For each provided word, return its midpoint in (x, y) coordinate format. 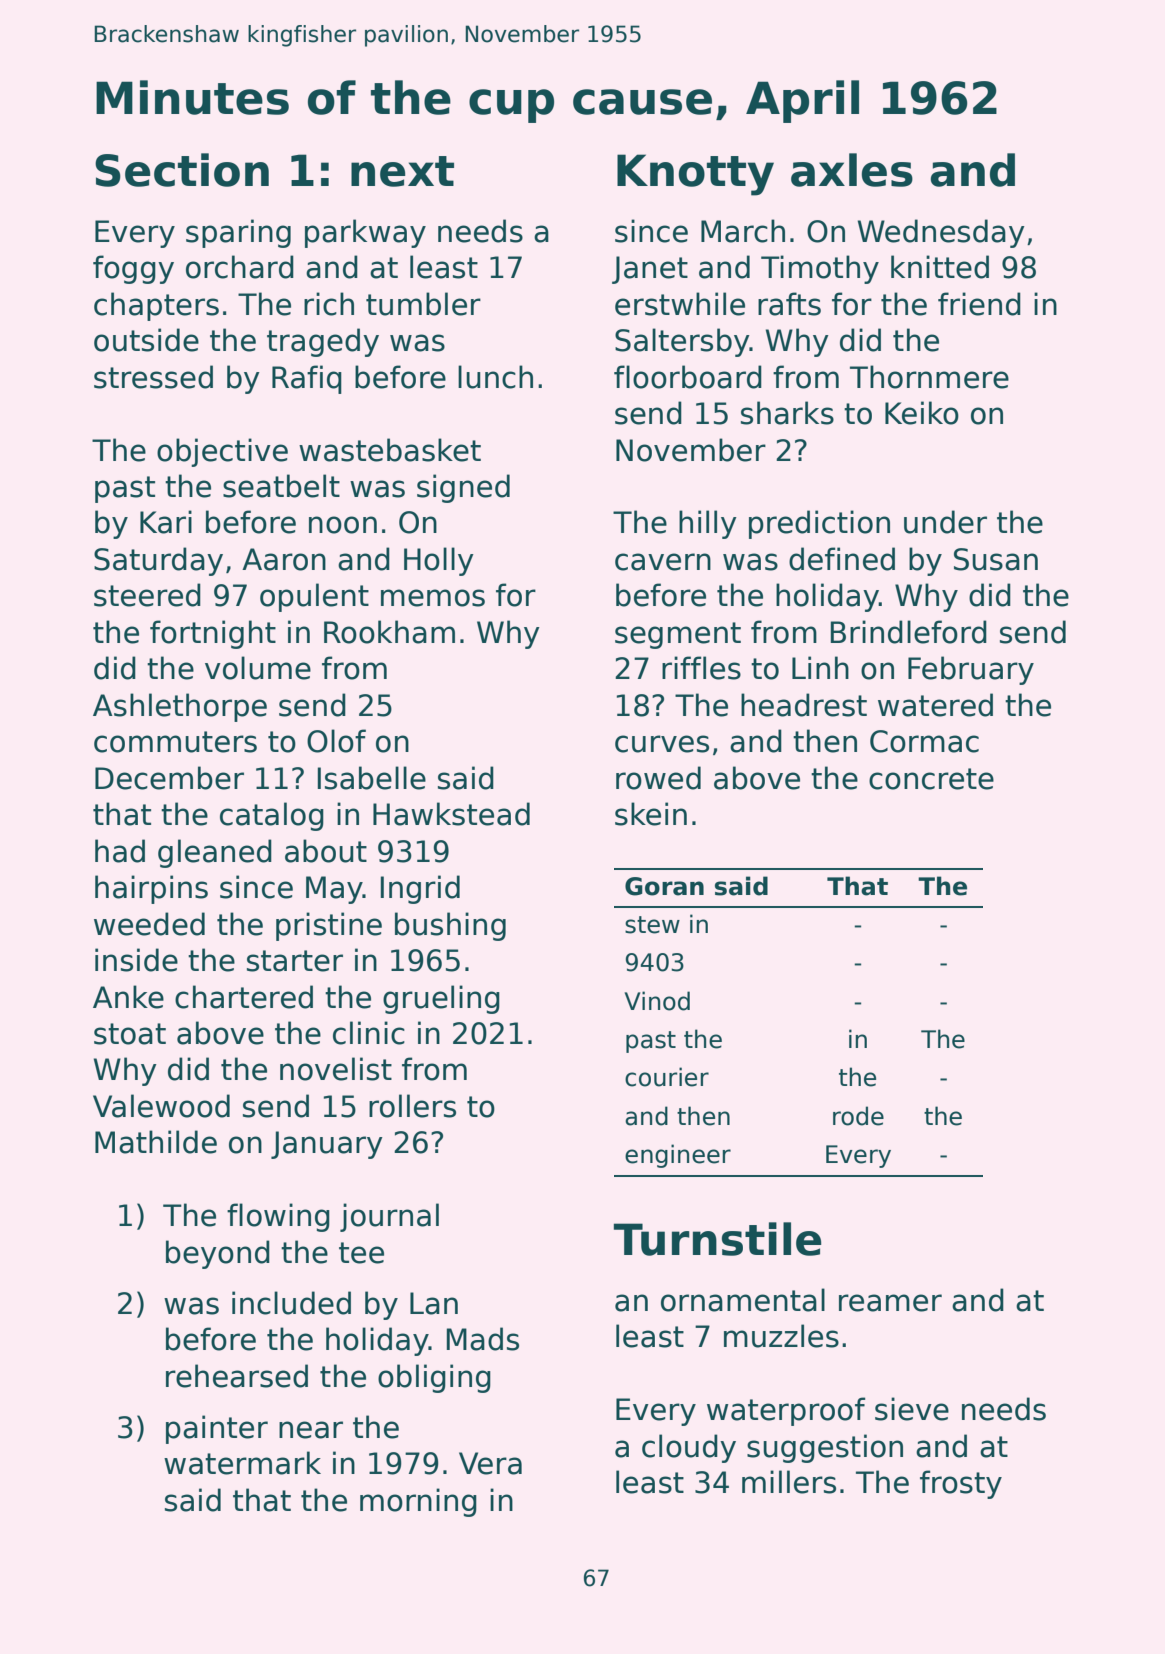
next (402, 171)
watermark (242, 1463)
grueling (441, 999)
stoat (130, 1034)
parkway (365, 233)
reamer (890, 1303)
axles (852, 170)
